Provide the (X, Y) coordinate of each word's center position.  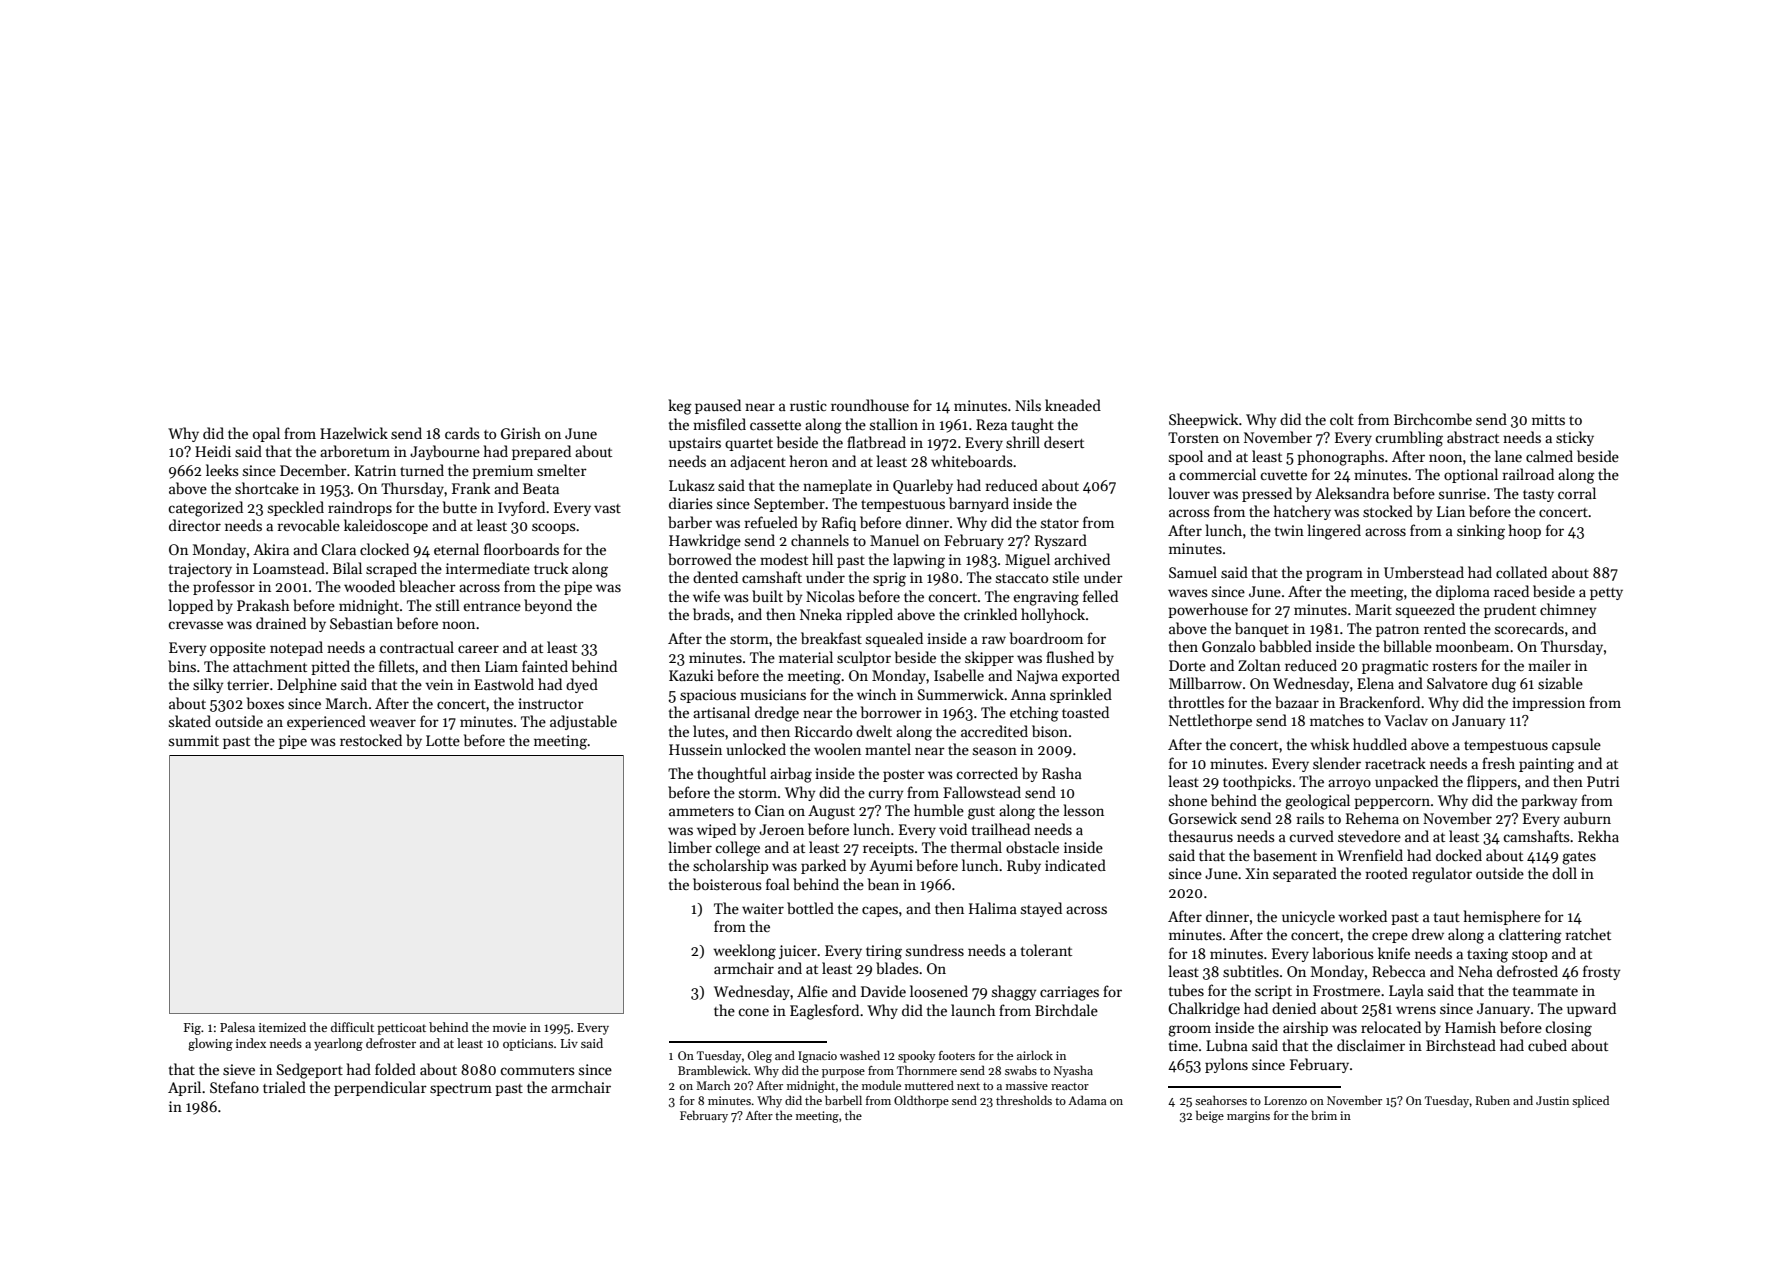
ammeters (701, 811)
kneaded (1073, 405)
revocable (308, 525)
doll (1564, 873)
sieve (239, 1069)
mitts (1548, 419)
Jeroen (781, 829)
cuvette (1283, 475)
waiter (763, 908)
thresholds (1024, 1100)
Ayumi (891, 867)
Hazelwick (354, 433)
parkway (1549, 801)
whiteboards (972, 461)
